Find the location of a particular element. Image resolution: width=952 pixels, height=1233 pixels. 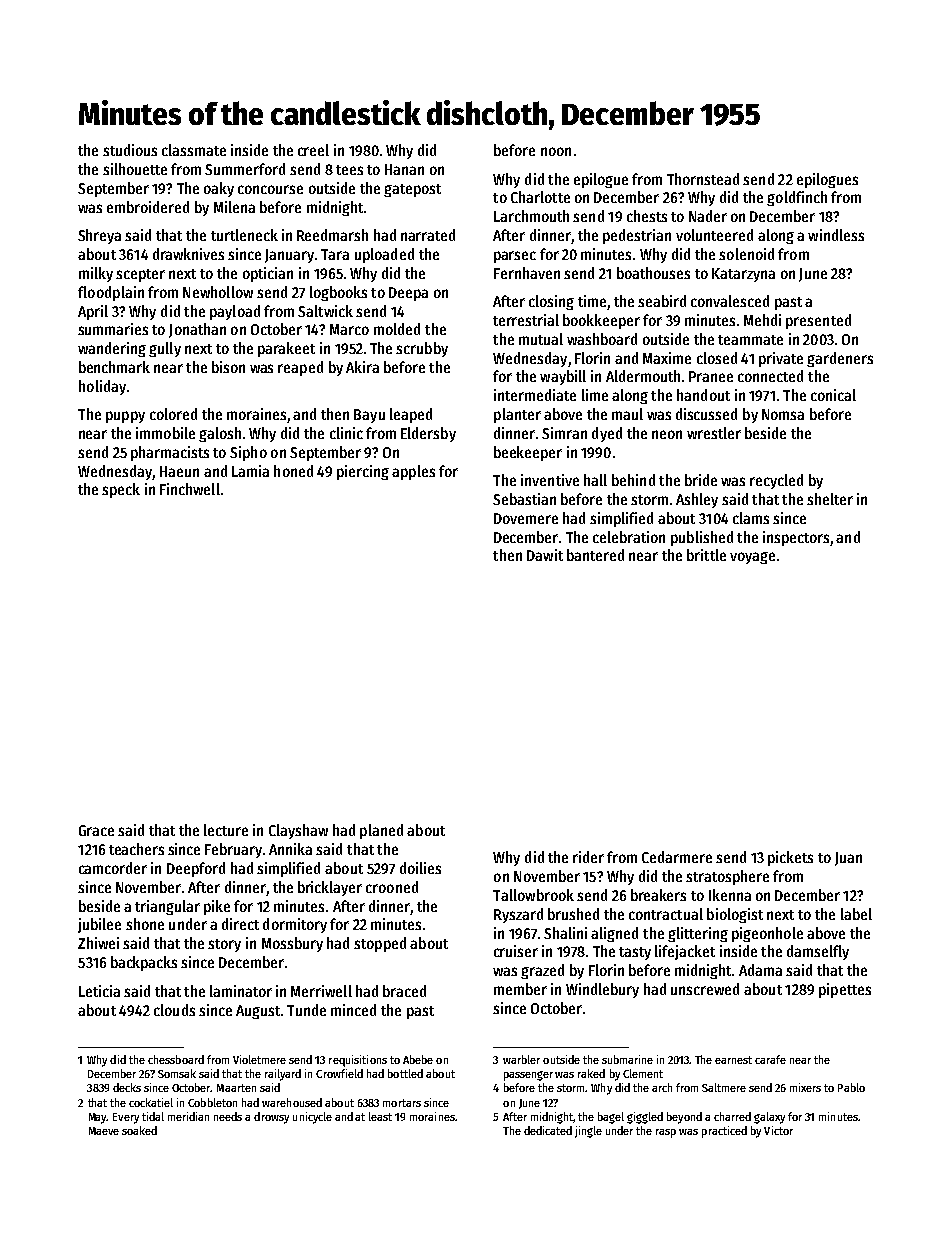

Shreya is located at coordinates (99, 236).
